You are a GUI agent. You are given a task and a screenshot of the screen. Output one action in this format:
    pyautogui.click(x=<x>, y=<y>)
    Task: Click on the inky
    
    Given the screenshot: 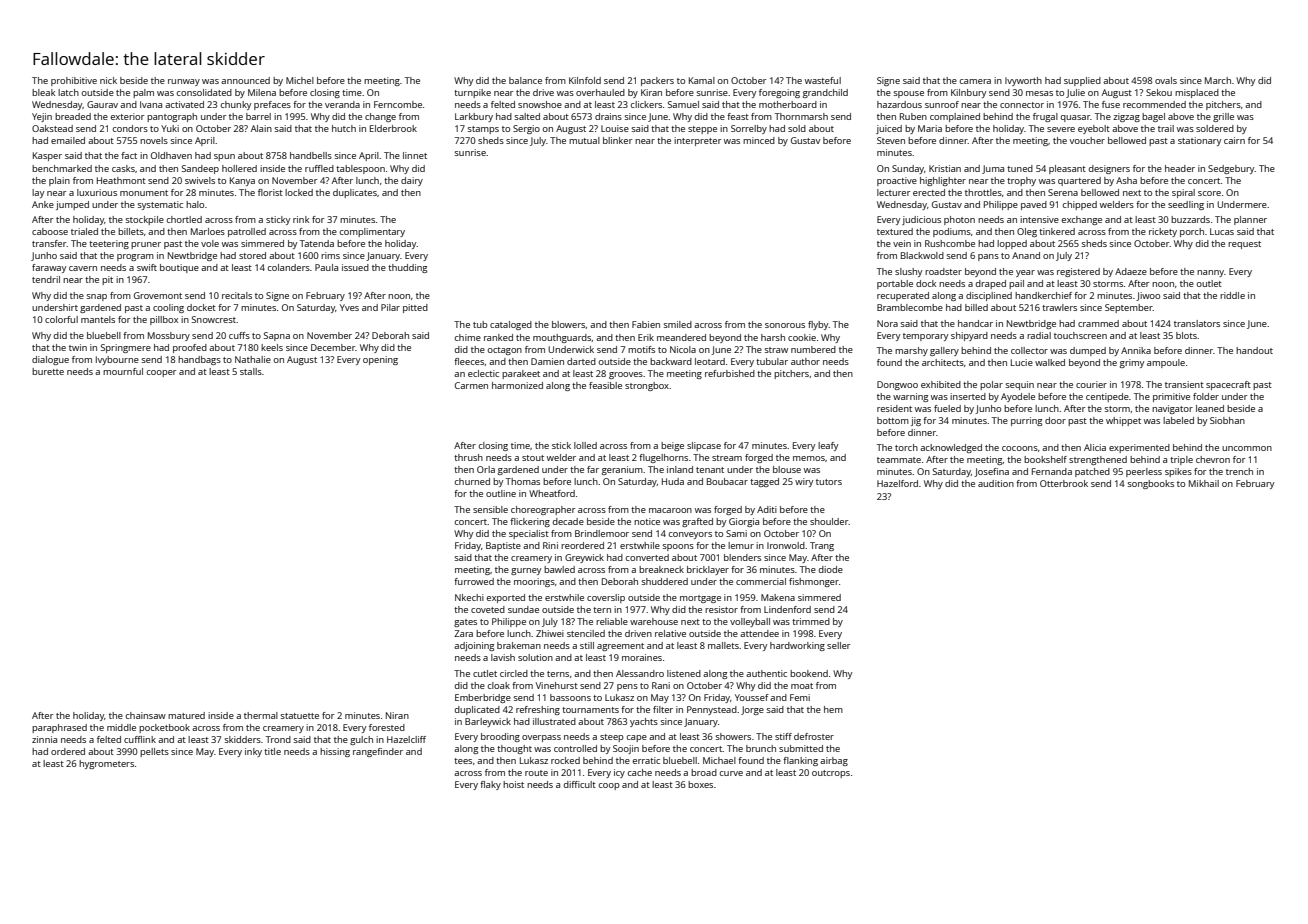 What is the action you would take?
    pyautogui.click(x=253, y=752)
